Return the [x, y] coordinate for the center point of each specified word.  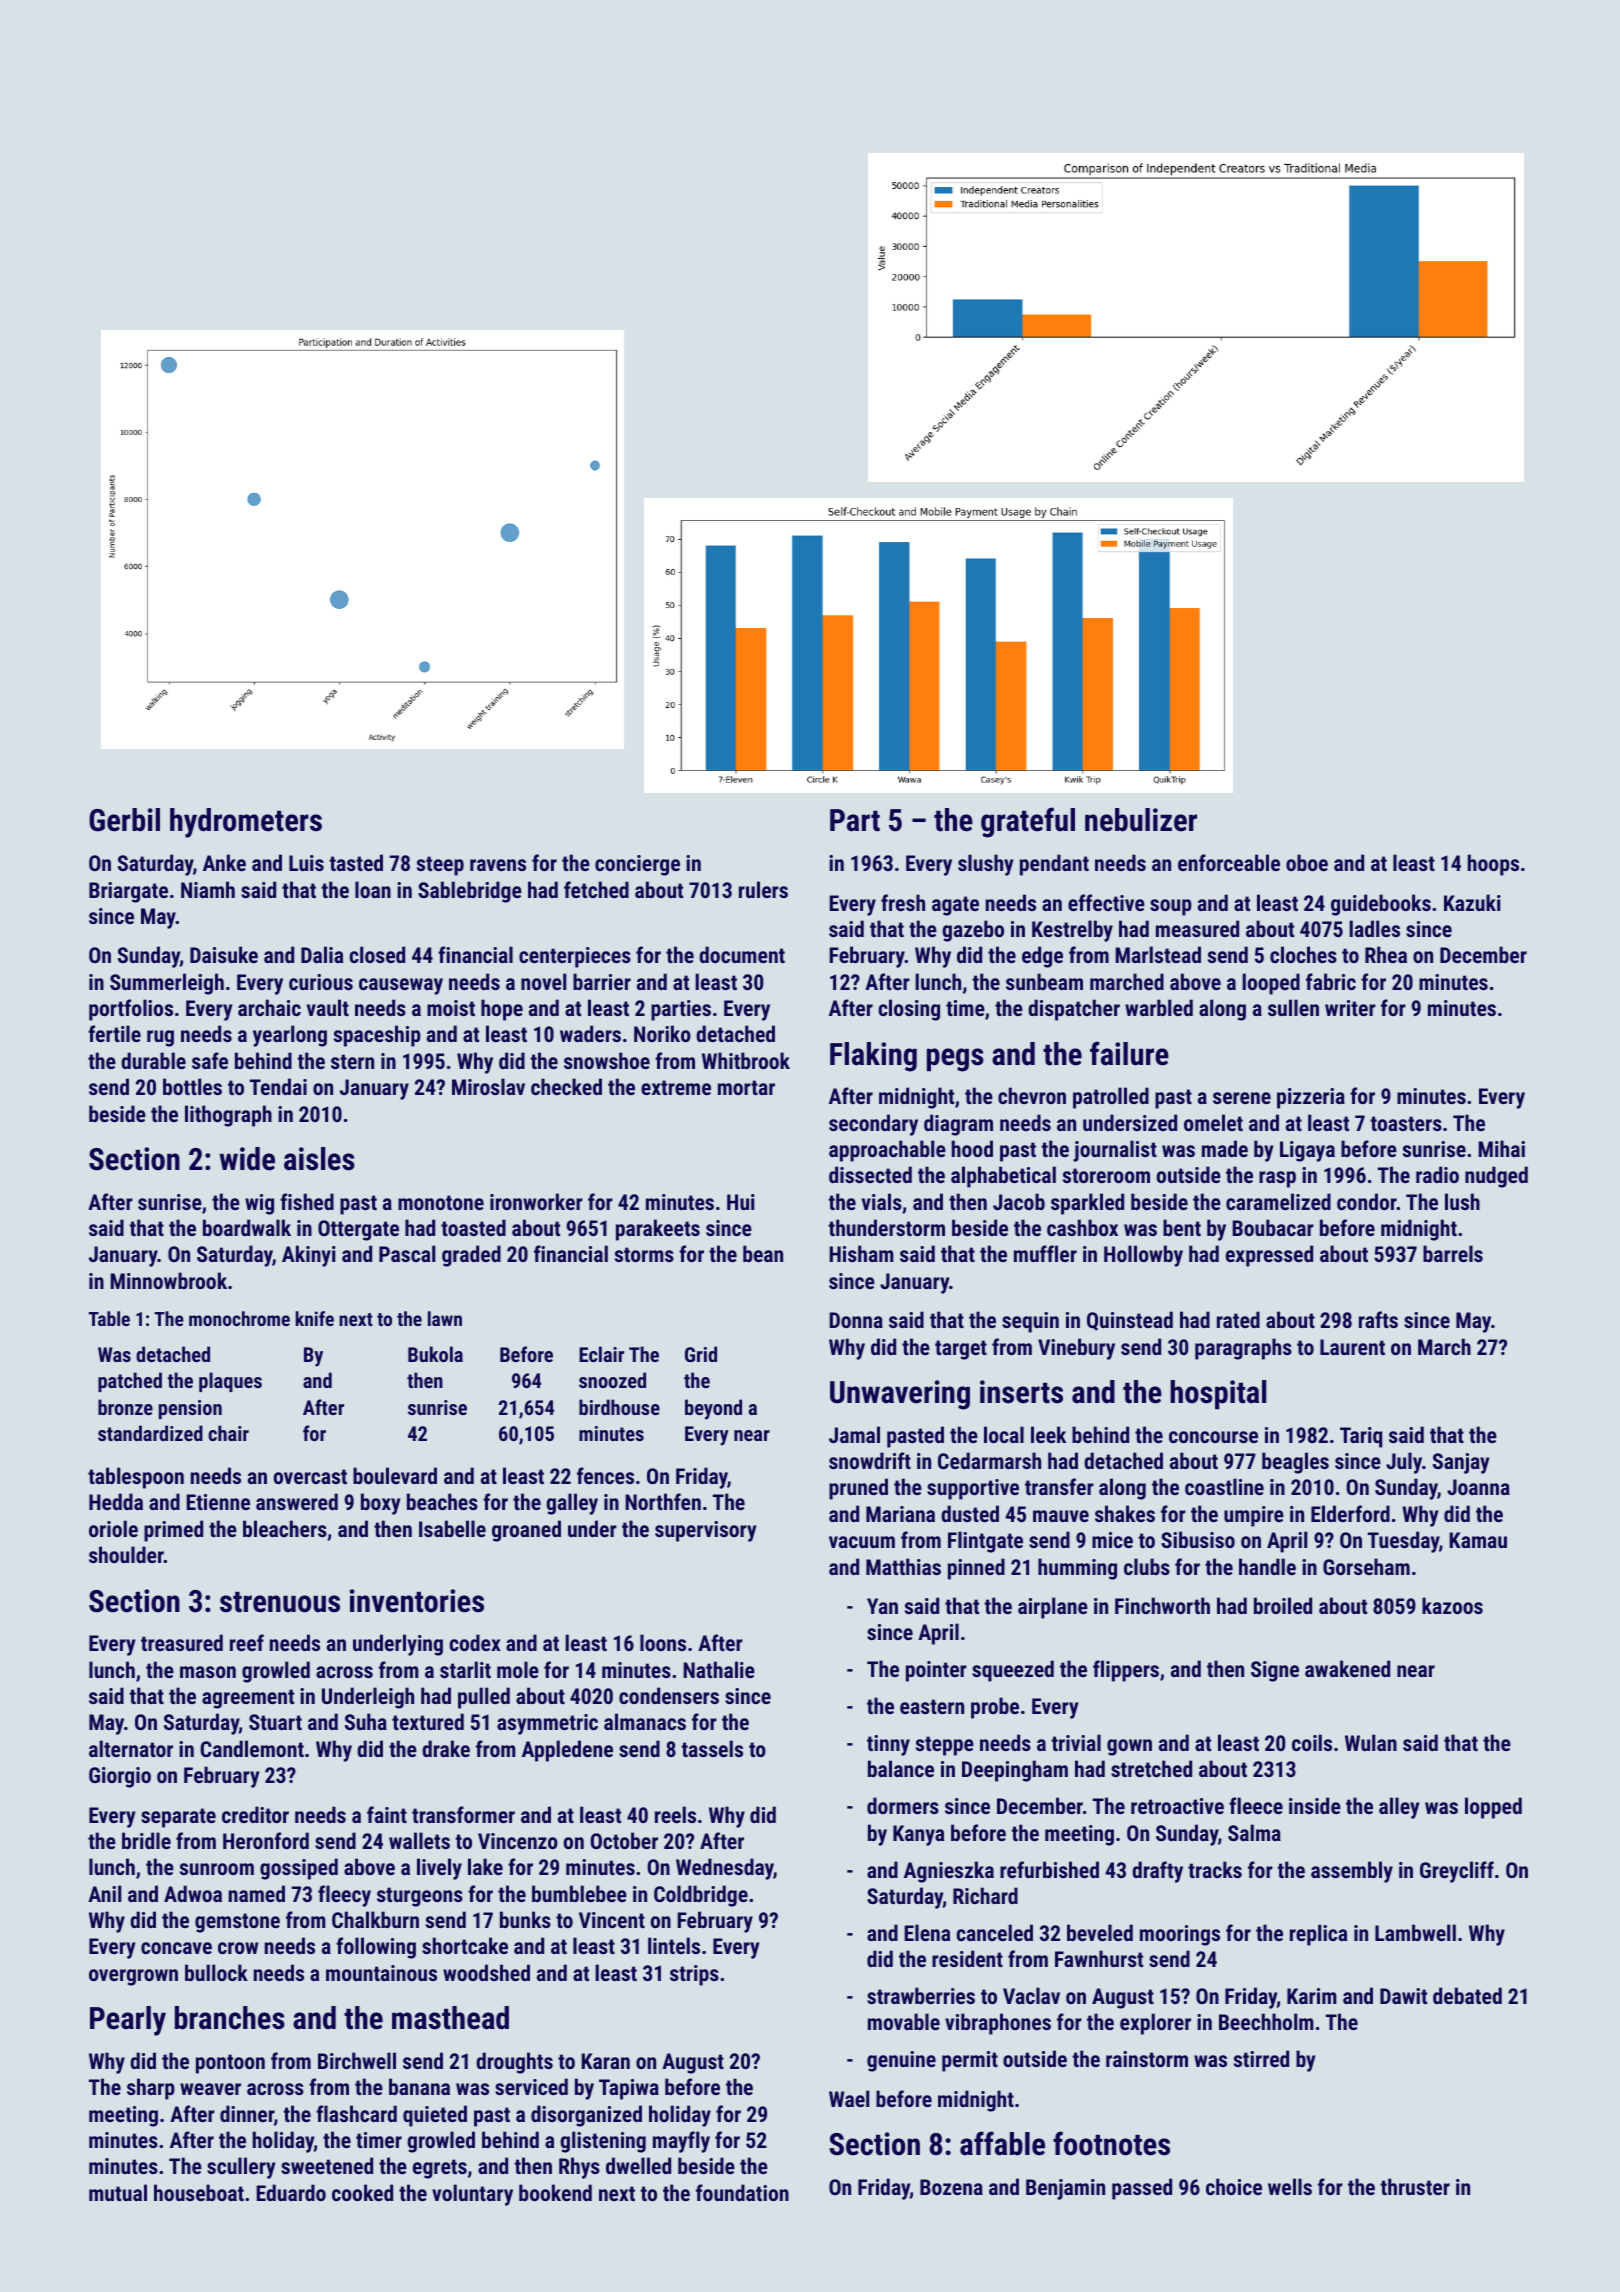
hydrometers [246, 823]
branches [230, 2018]
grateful [1028, 822]
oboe [1307, 862]
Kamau [1478, 1540]
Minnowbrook [168, 1280]
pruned [858, 1489]
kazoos [1452, 1605]
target [961, 1350]
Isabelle [452, 1528]
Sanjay [1461, 1463]
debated [1467, 1995]
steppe [945, 1746]
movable [904, 2021]
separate [178, 1818]
